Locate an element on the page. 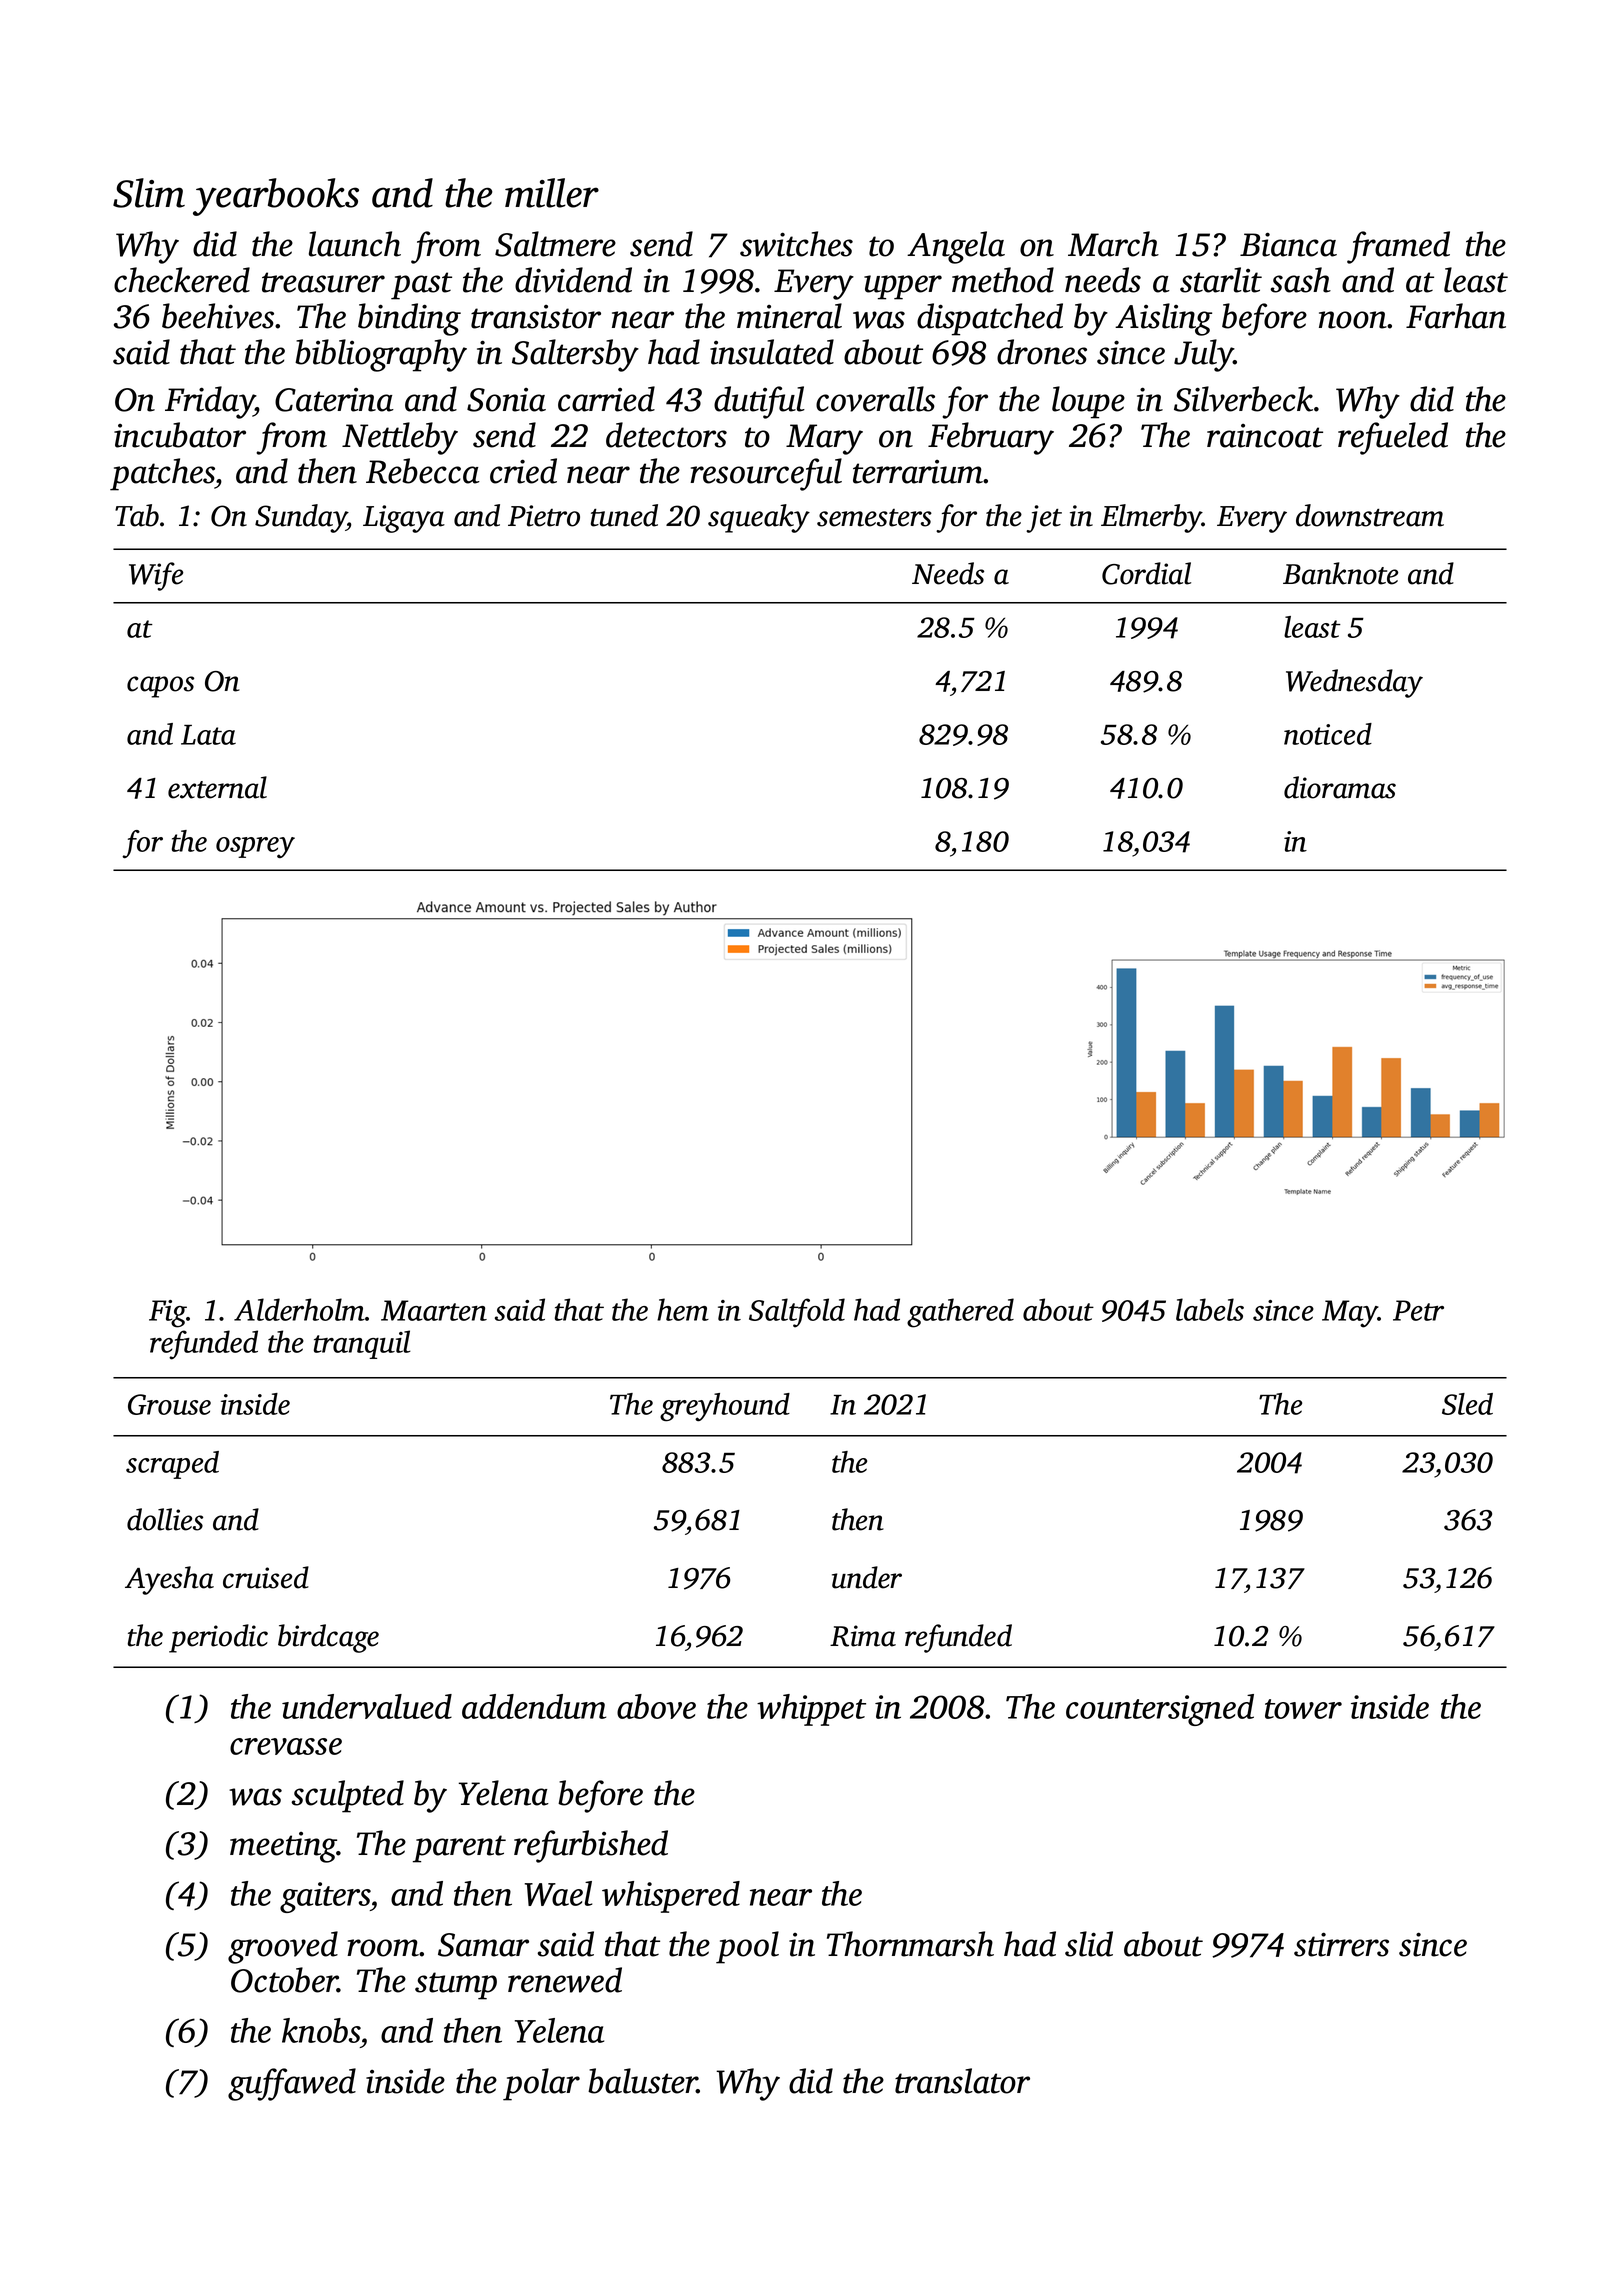 Image resolution: width=1620 pixels, height=2292 pixels. baluster is located at coordinates (642, 2081).
